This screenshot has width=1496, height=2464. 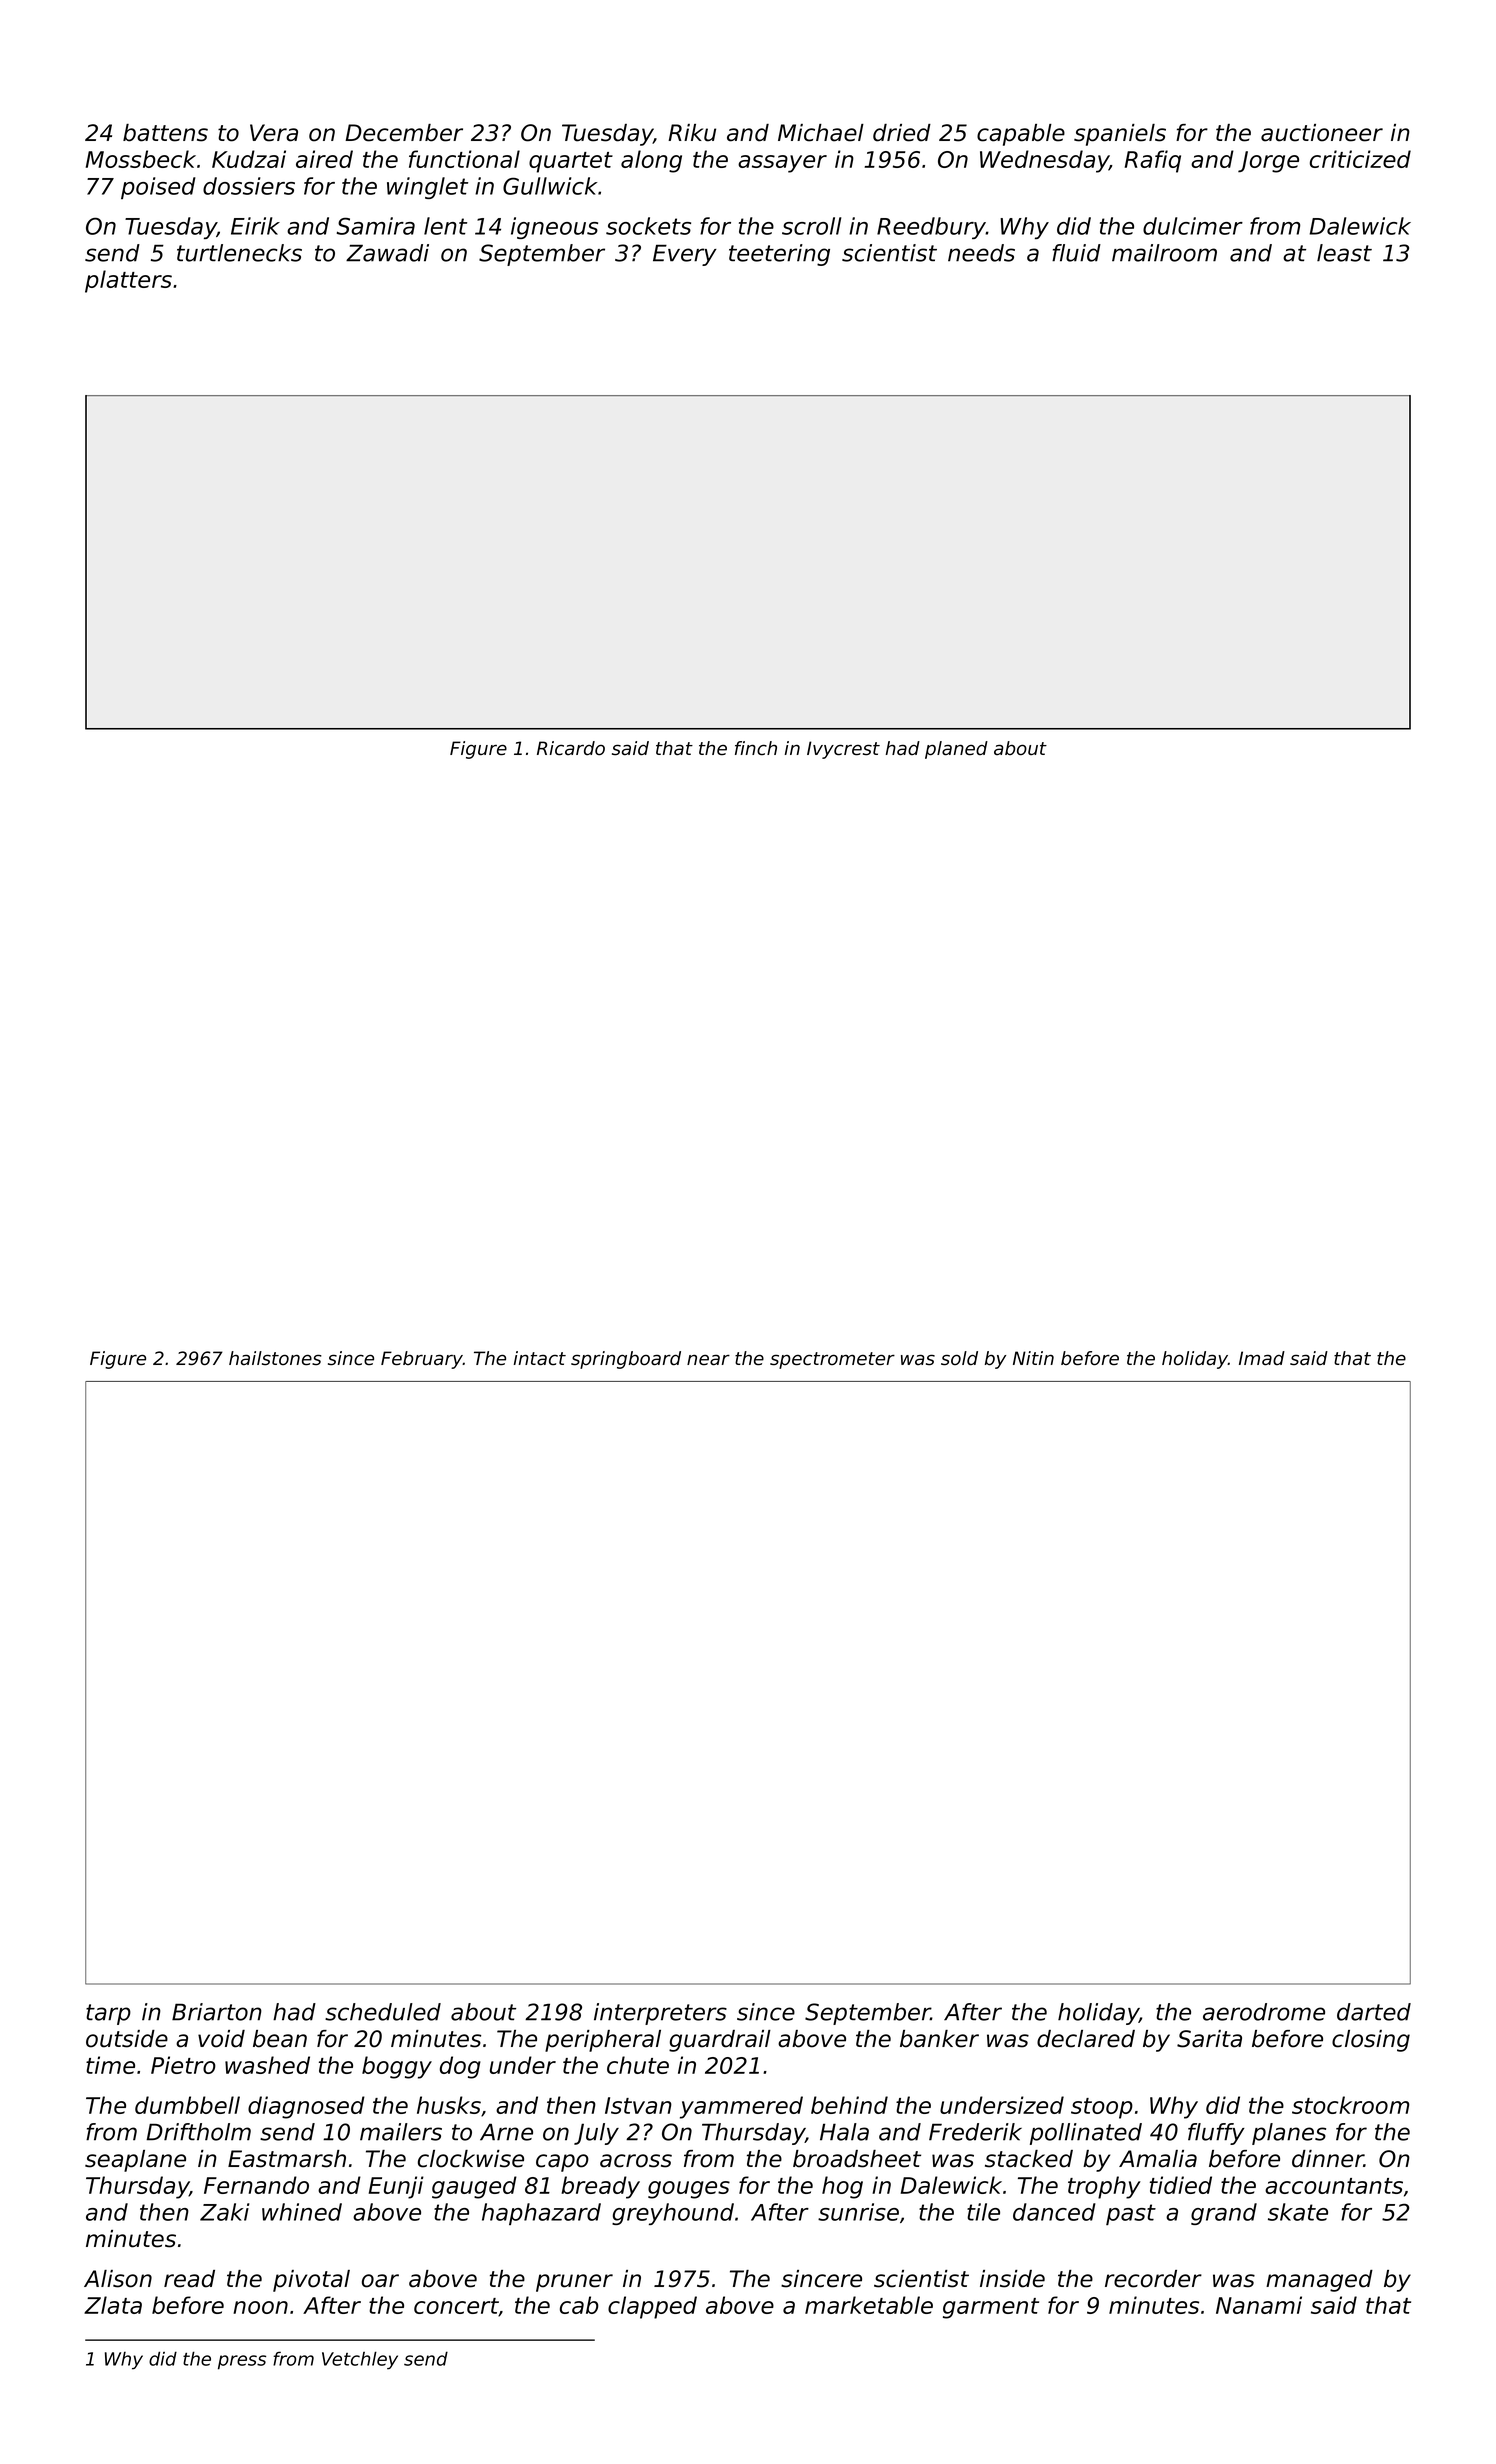 What do you see at coordinates (956, 750) in the screenshot?
I see `planed` at bounding box center [956, 750].
